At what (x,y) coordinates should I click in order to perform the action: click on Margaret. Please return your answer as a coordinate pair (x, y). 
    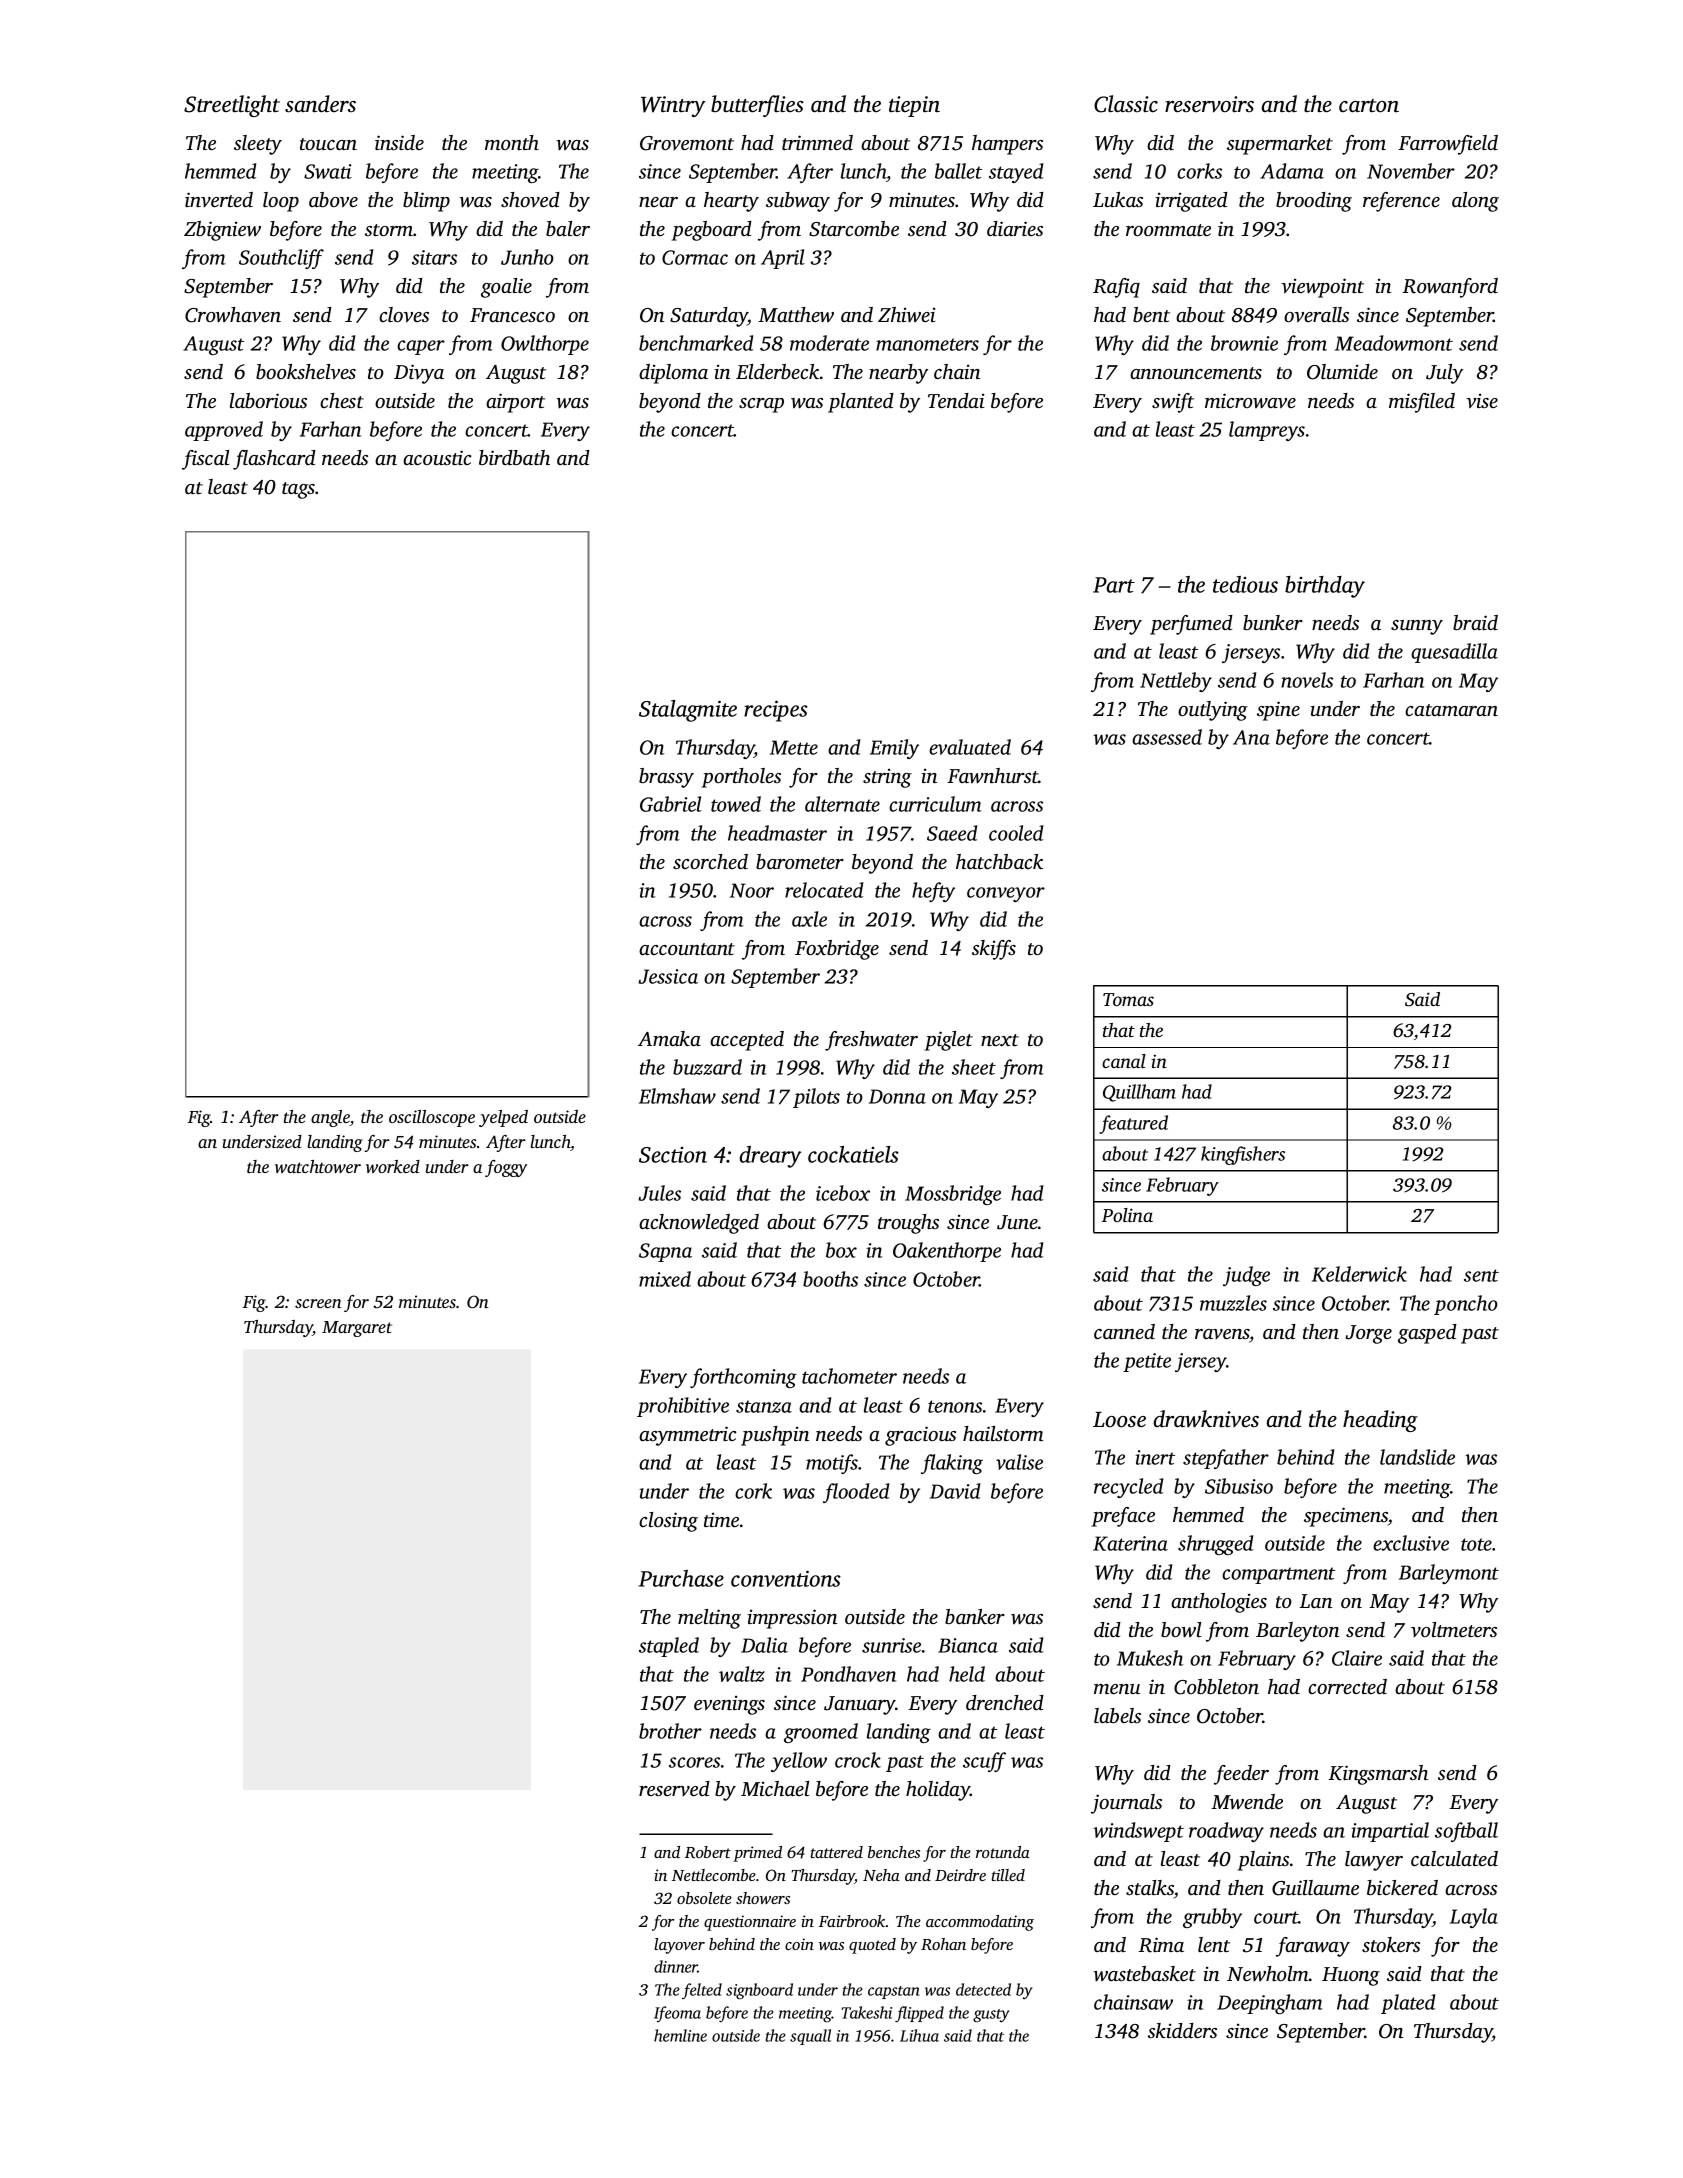
    Looking at the image, I should click on (357, 1329).
